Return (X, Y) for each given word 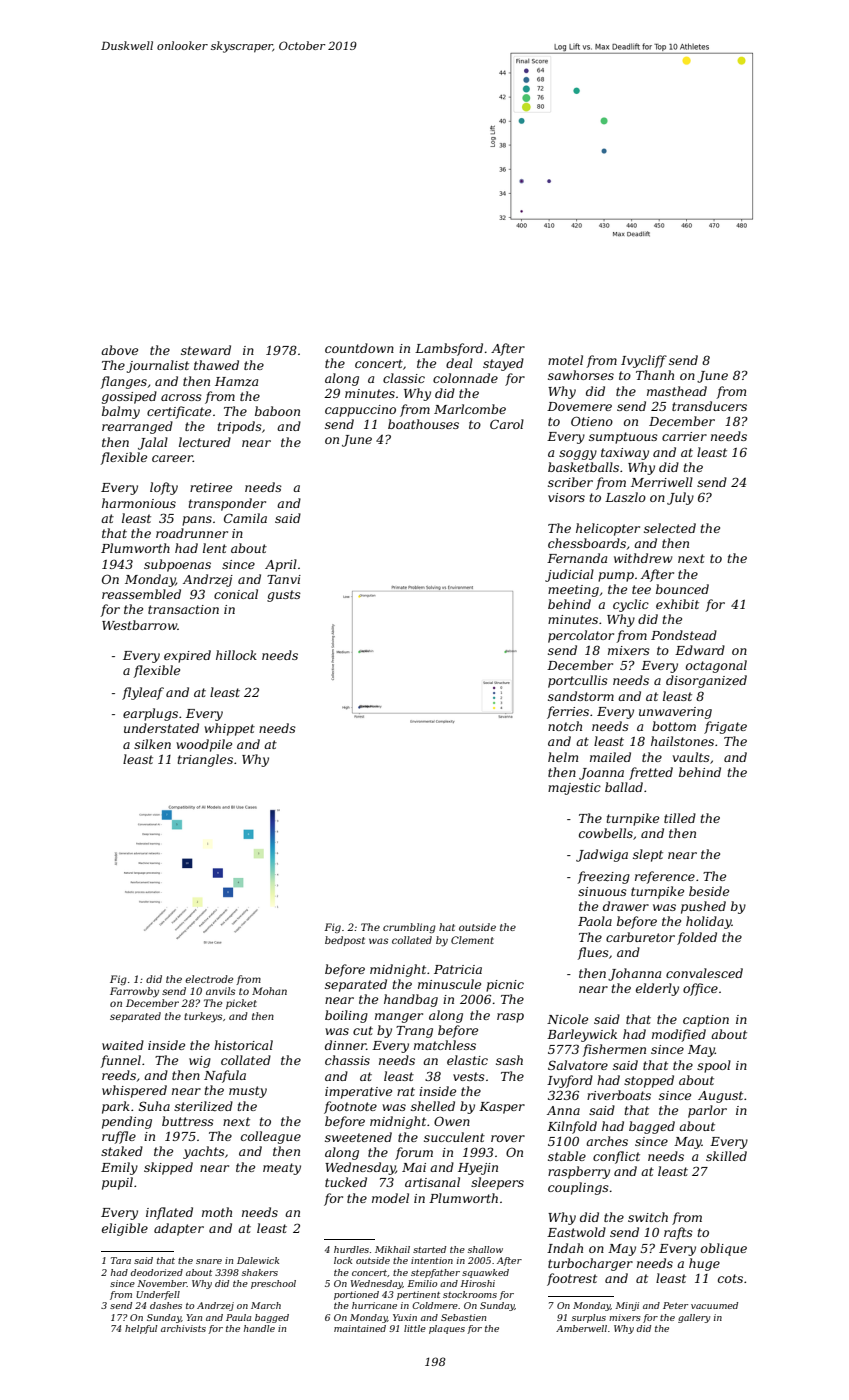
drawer (626, 906)
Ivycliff (644, 361)
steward (206, 350)
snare (209, 1261)
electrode (209, 979)
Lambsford (449, 349)
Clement (472, 940)
